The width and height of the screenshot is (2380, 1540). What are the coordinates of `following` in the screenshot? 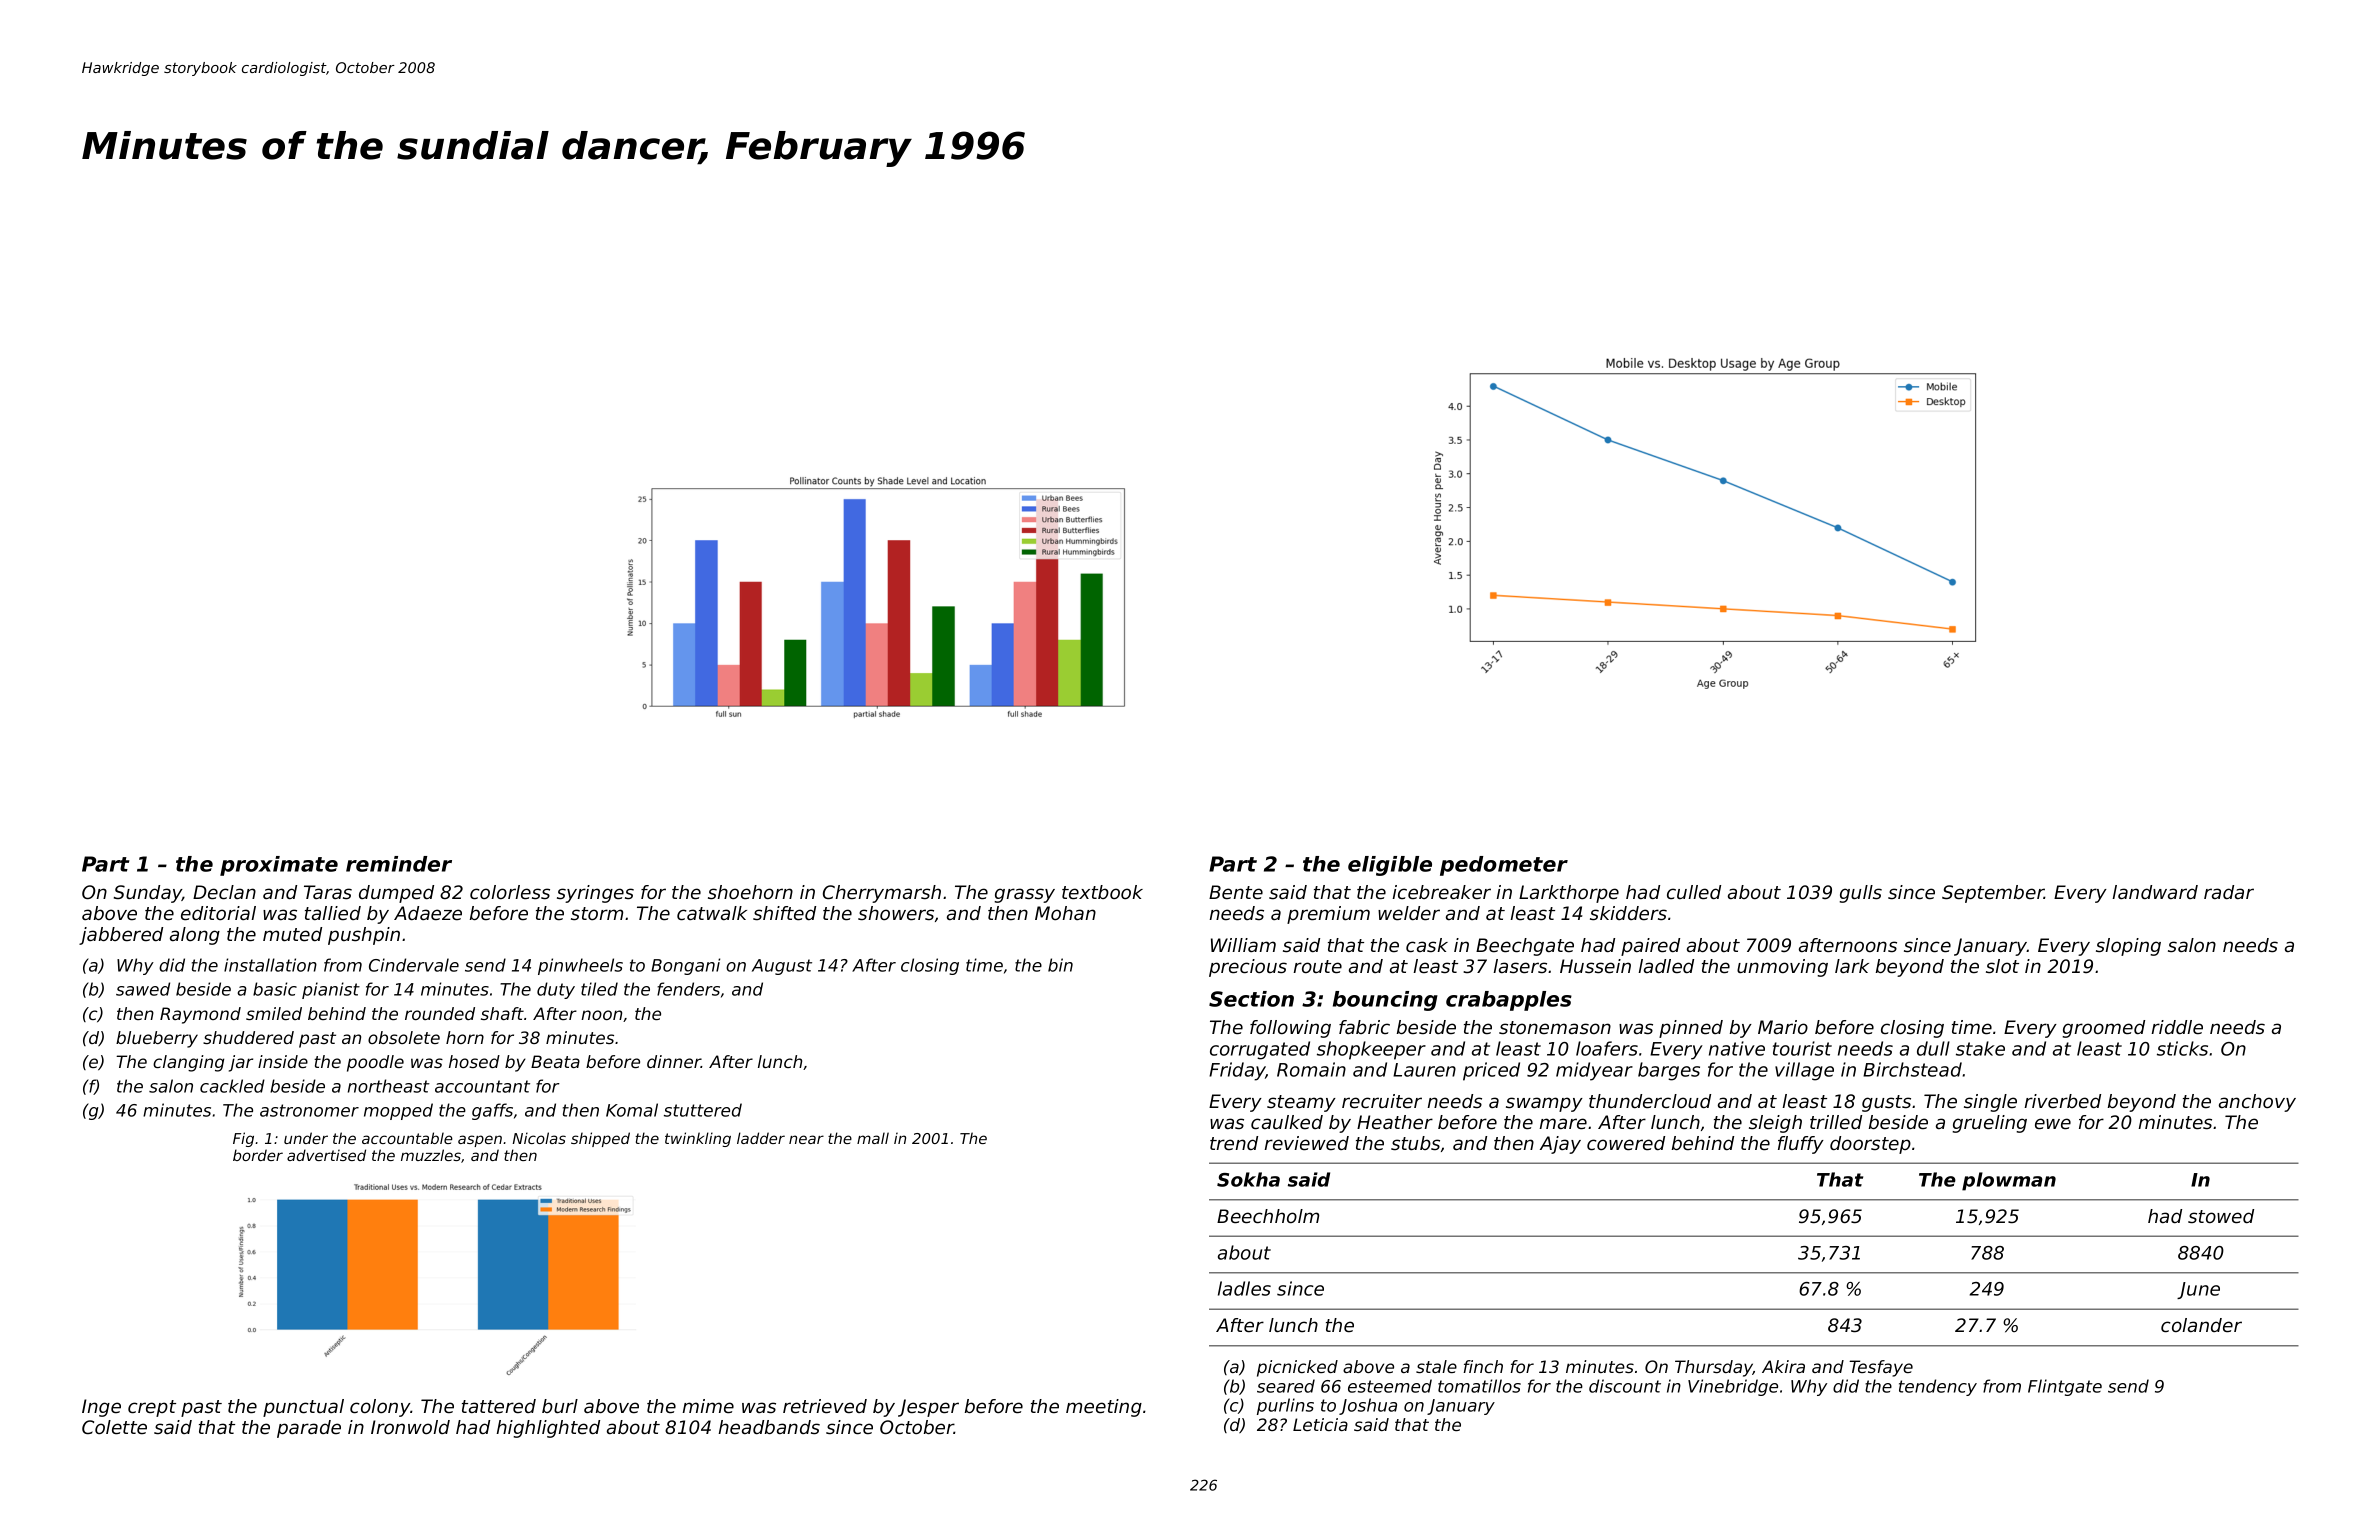 It's located at (1290, 1029).
